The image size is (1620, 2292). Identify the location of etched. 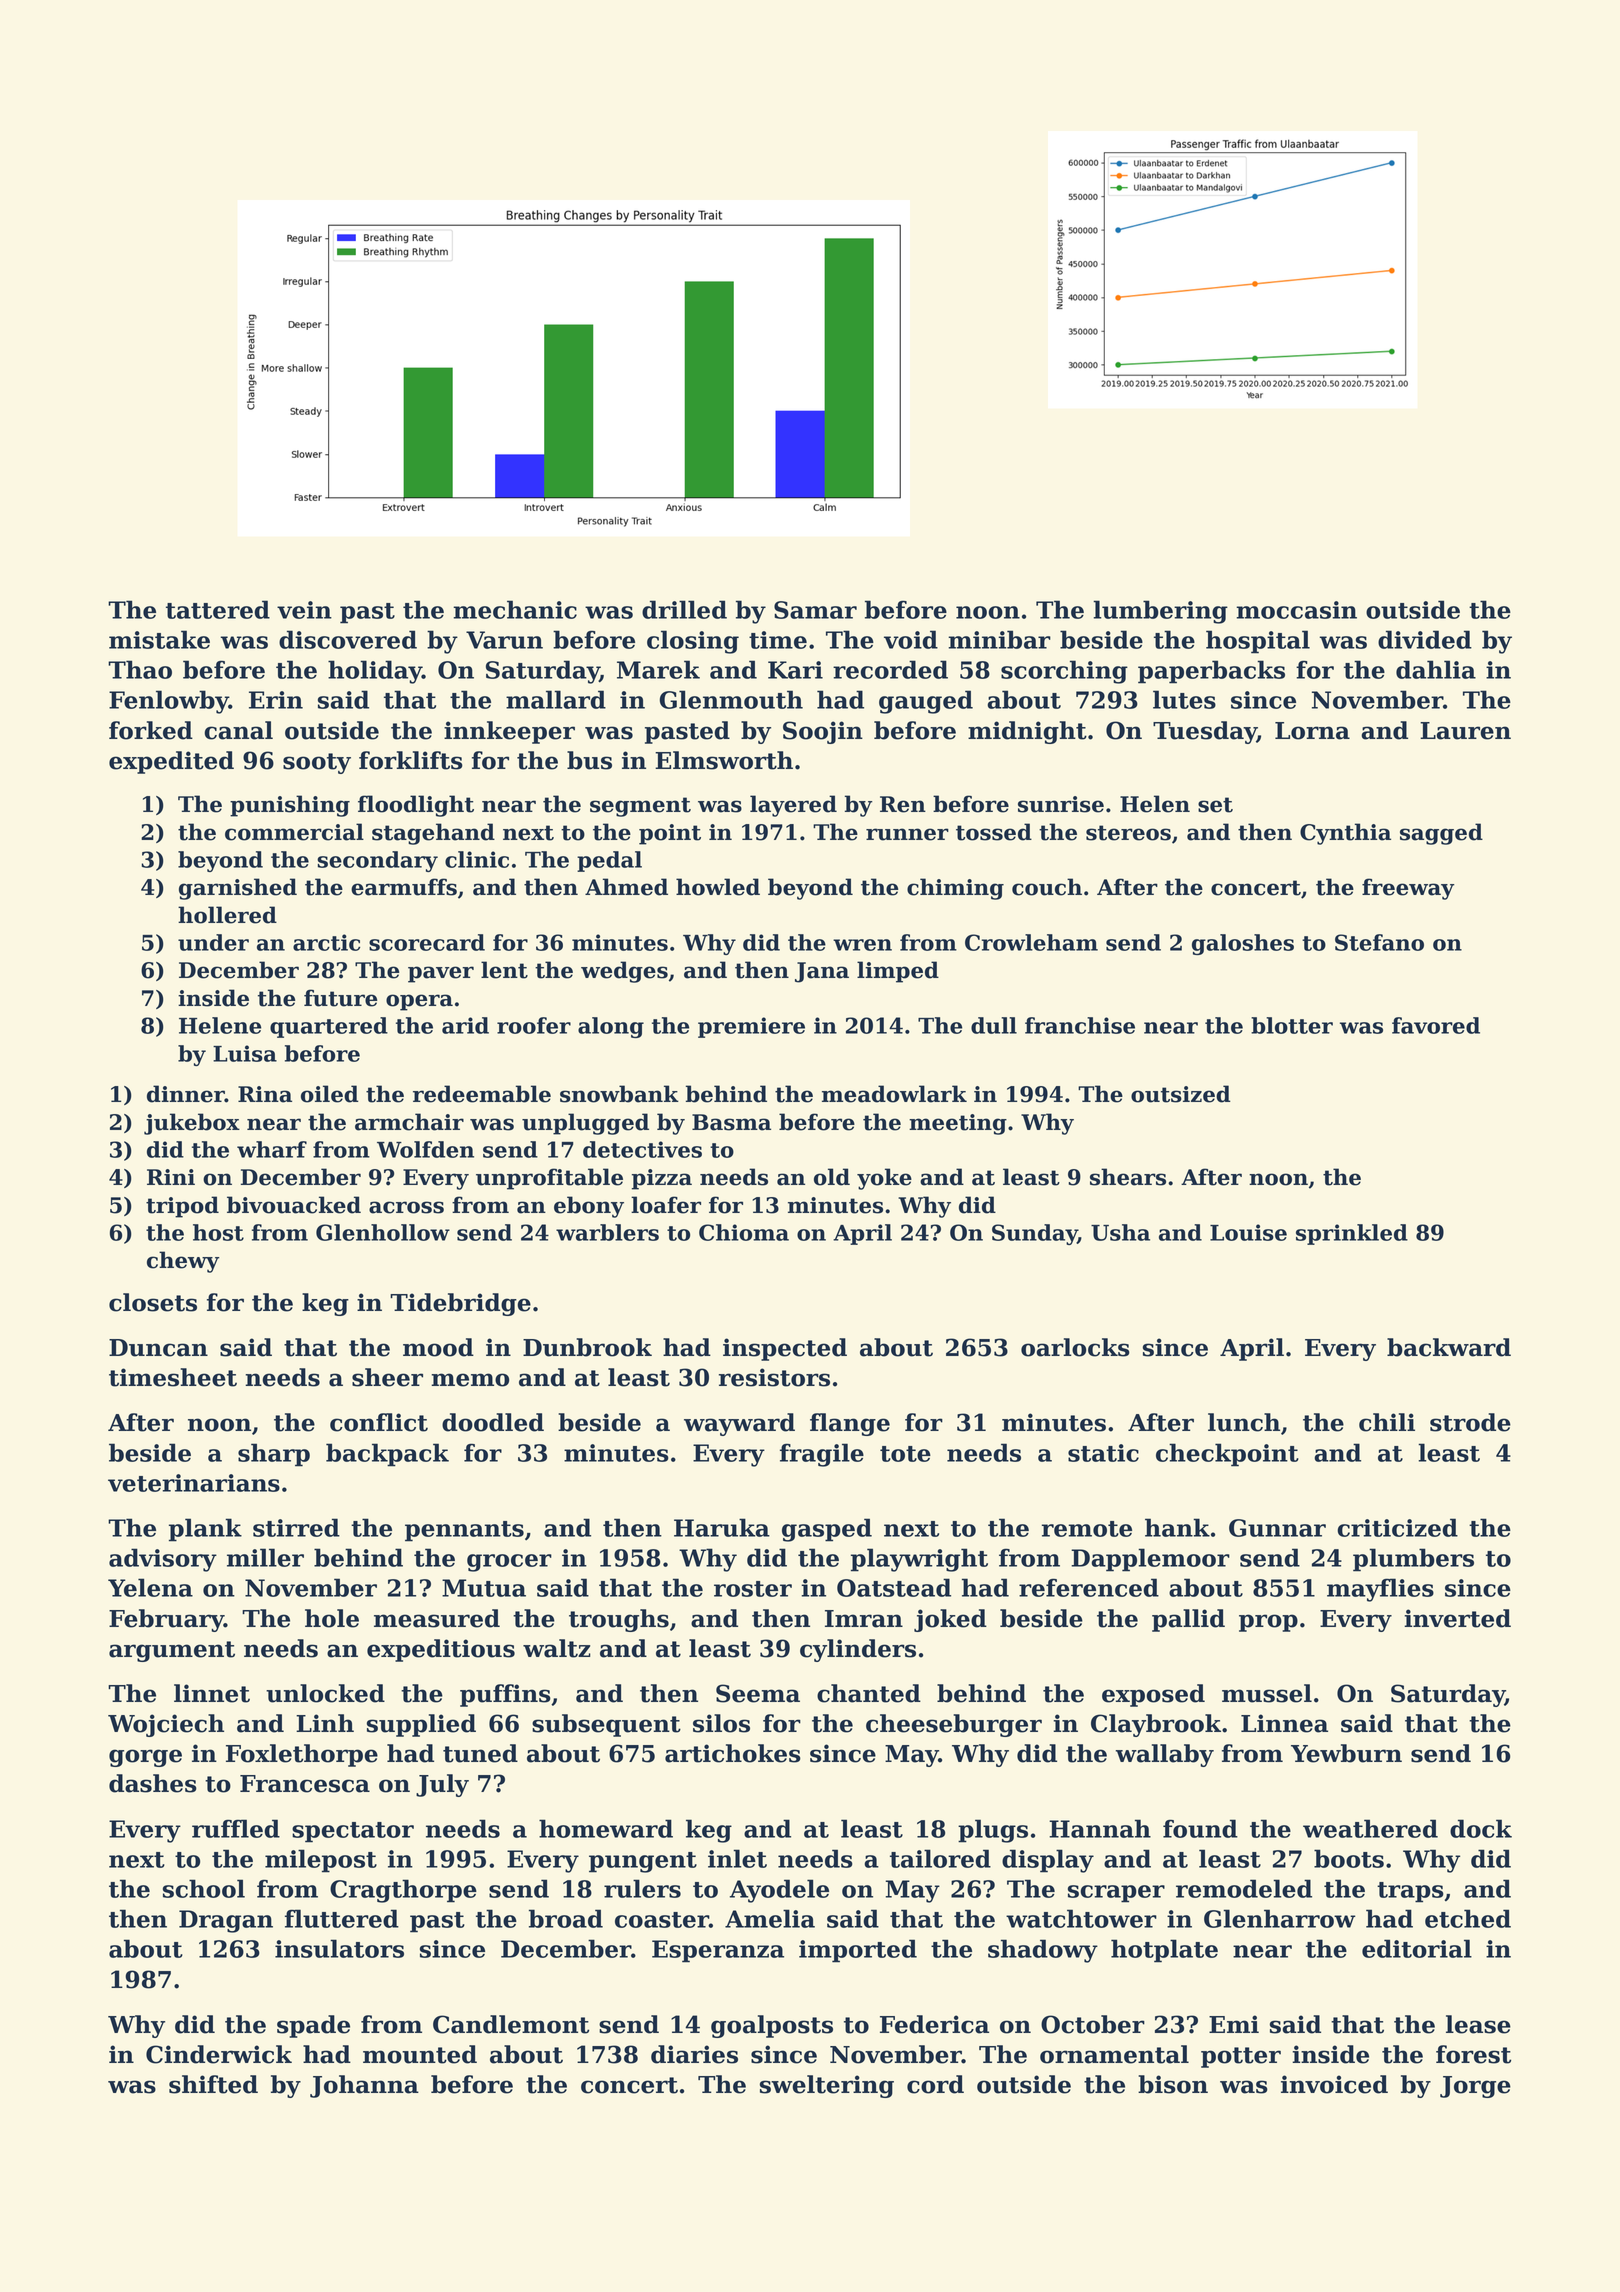
(1468, 1918).
